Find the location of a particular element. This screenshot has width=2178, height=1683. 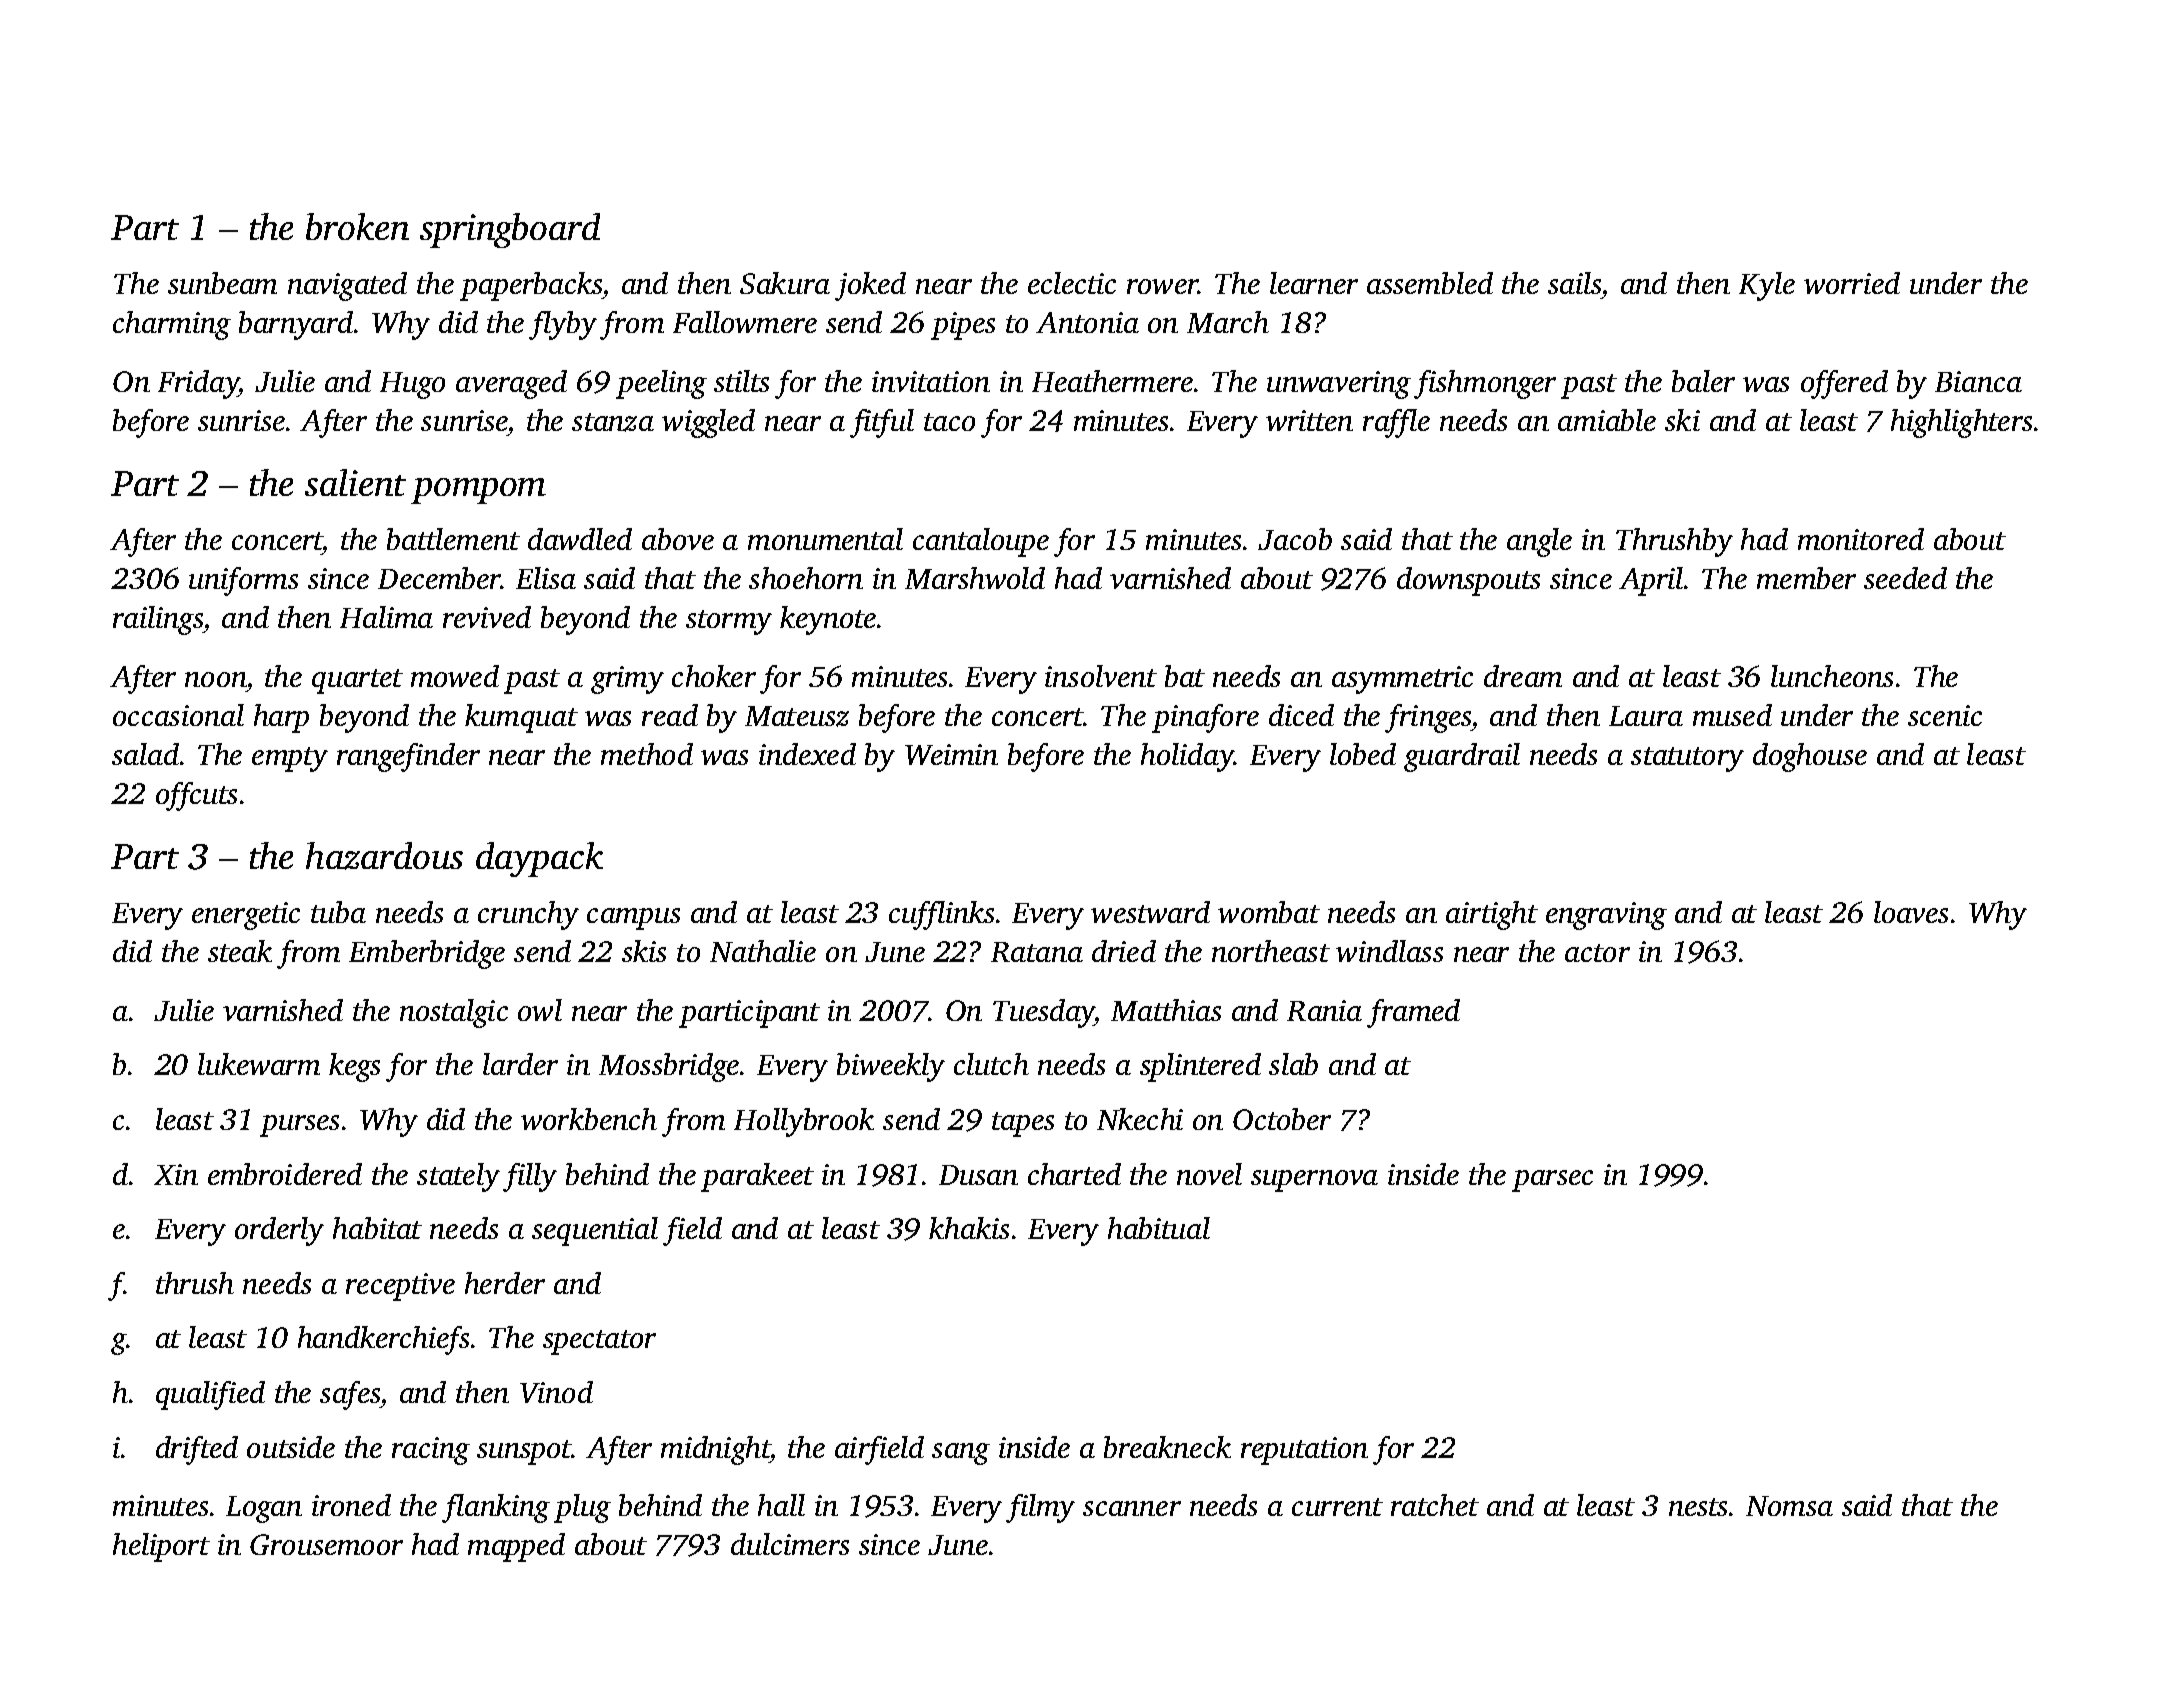

parsec is located at coordinates (1552, 1181).
